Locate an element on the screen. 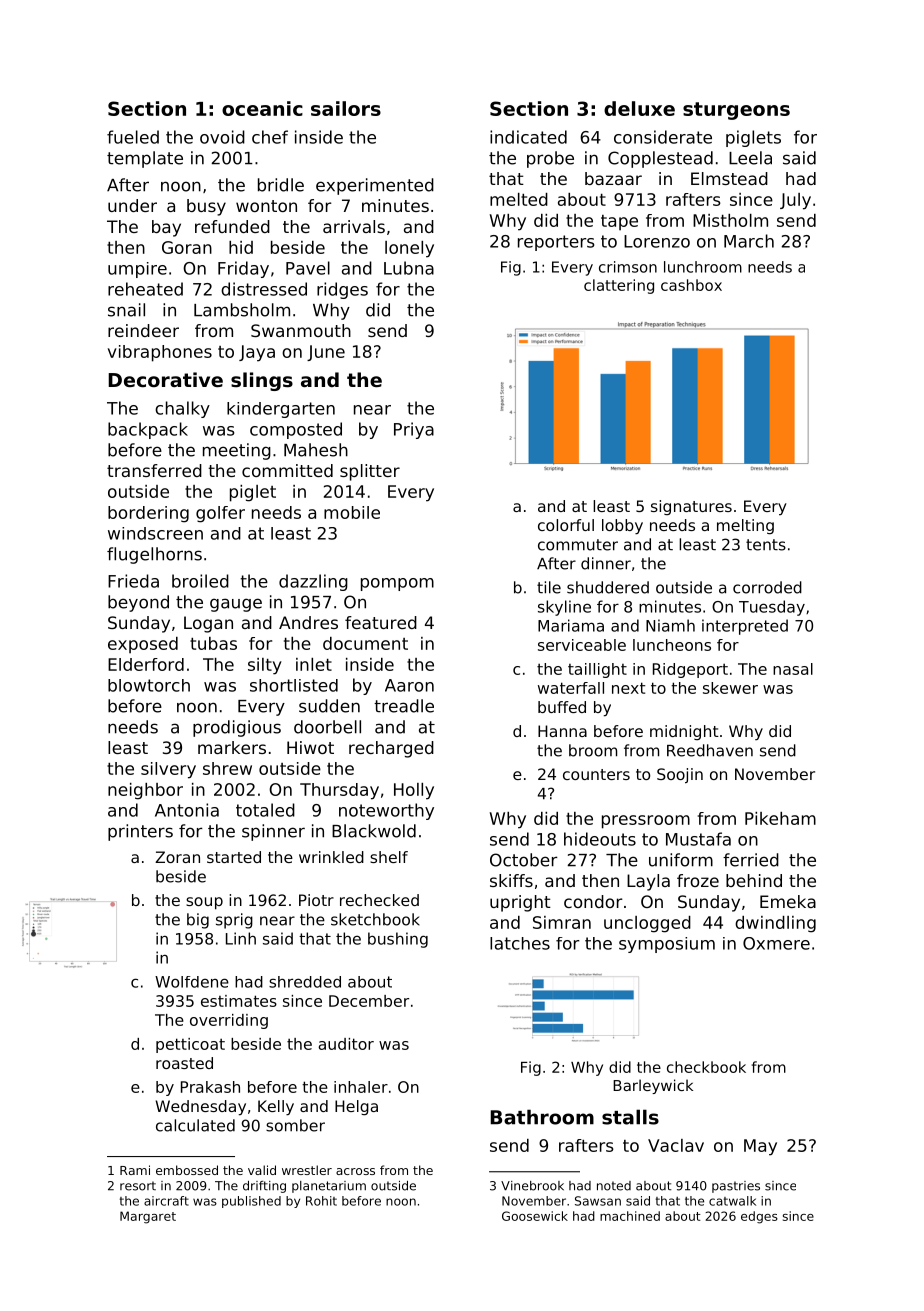 This screenshot has width=924, height=1311. transferred is located at coordinates (154, 470).
